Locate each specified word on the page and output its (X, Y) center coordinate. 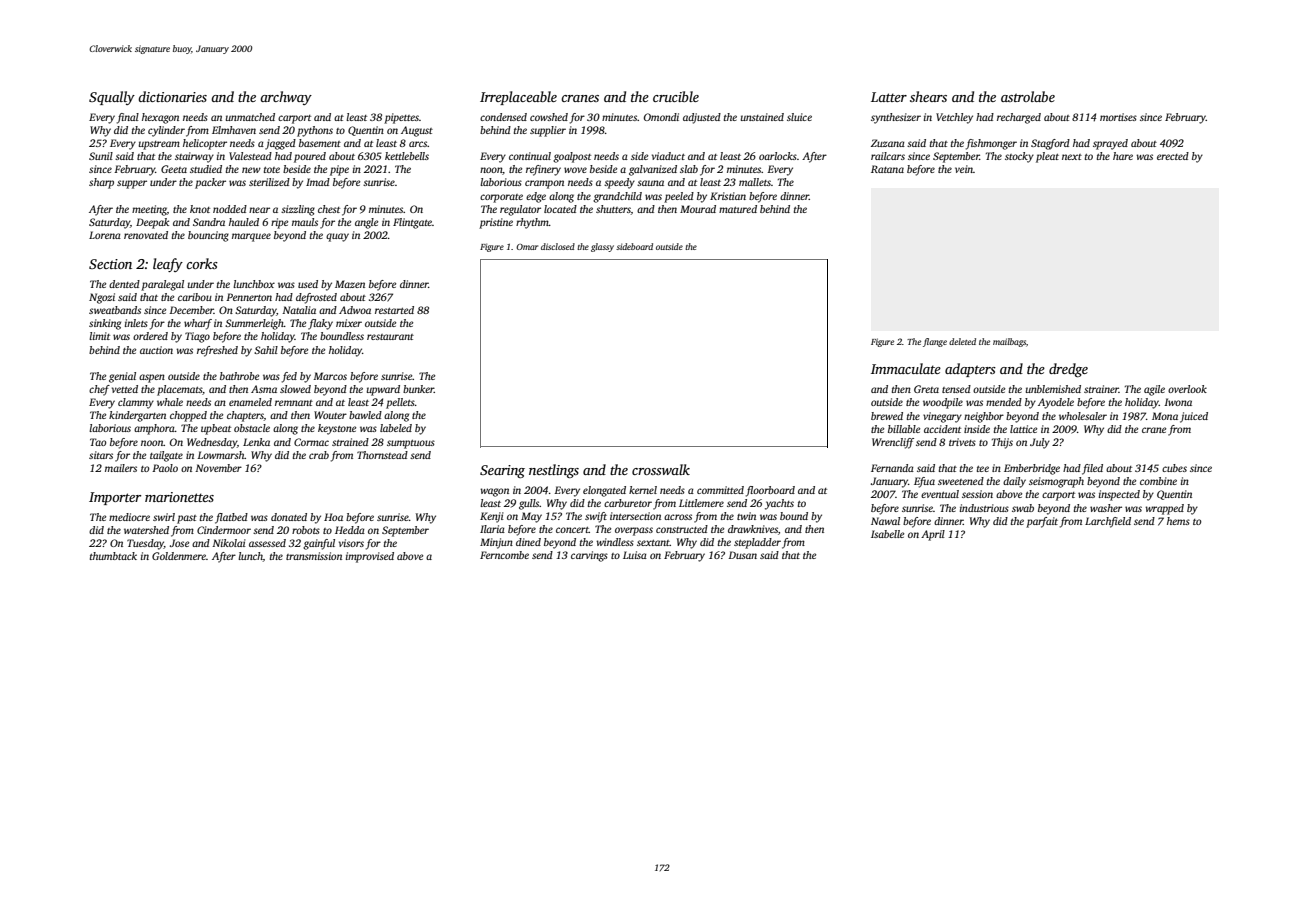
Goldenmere (179, 556)
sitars (101, 455)
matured (738, 209)
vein (964, 169)
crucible (676, 96)
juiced (1194, 417)
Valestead (250, 156)
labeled (396, 428)
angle (366, 223)
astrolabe (1028, 96)
